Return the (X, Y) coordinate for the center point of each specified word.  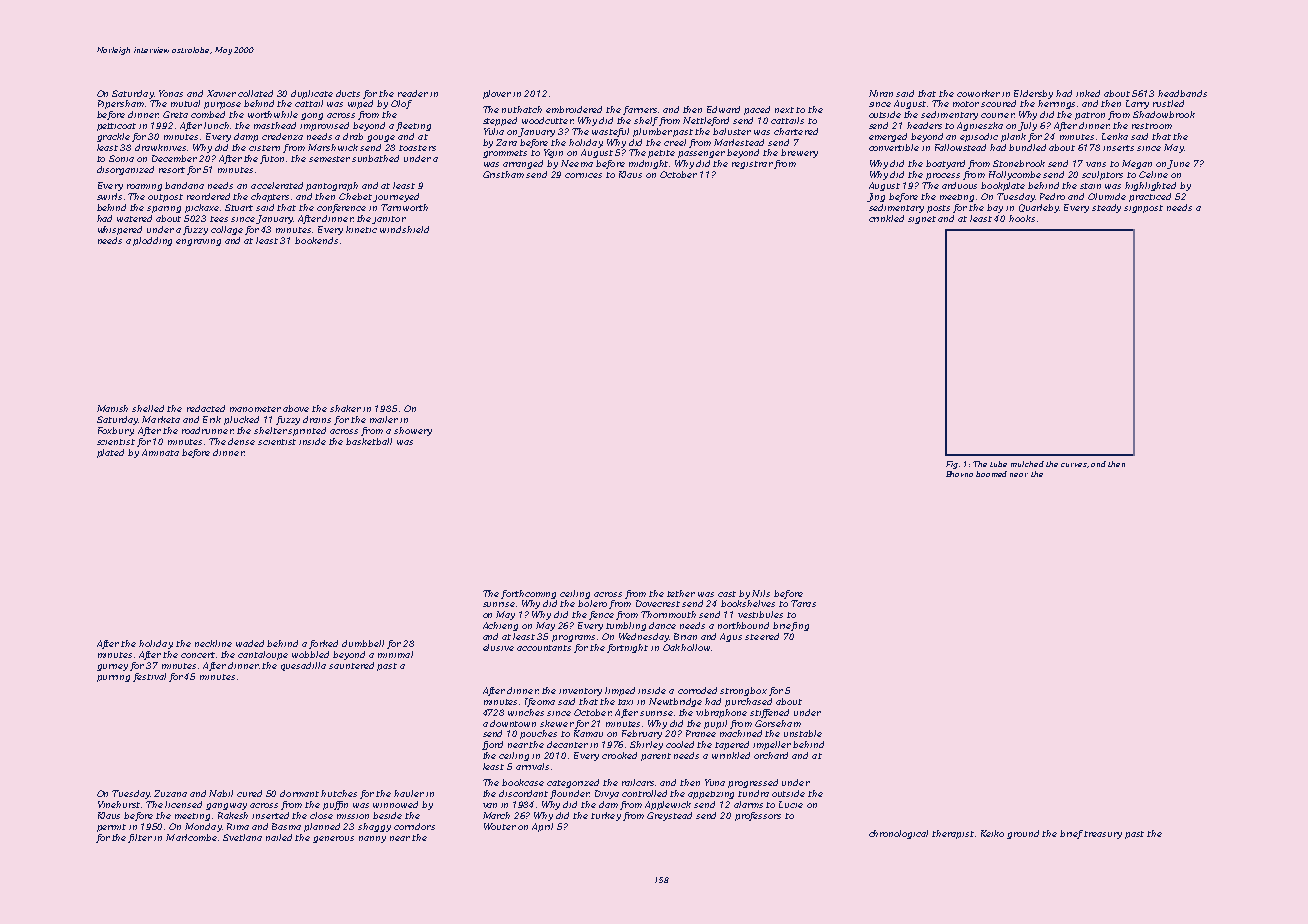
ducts (348, 93)
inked (1088, 93)
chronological (898, 834)
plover (497, 94)
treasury (1103, 835)
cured (249, 793)
